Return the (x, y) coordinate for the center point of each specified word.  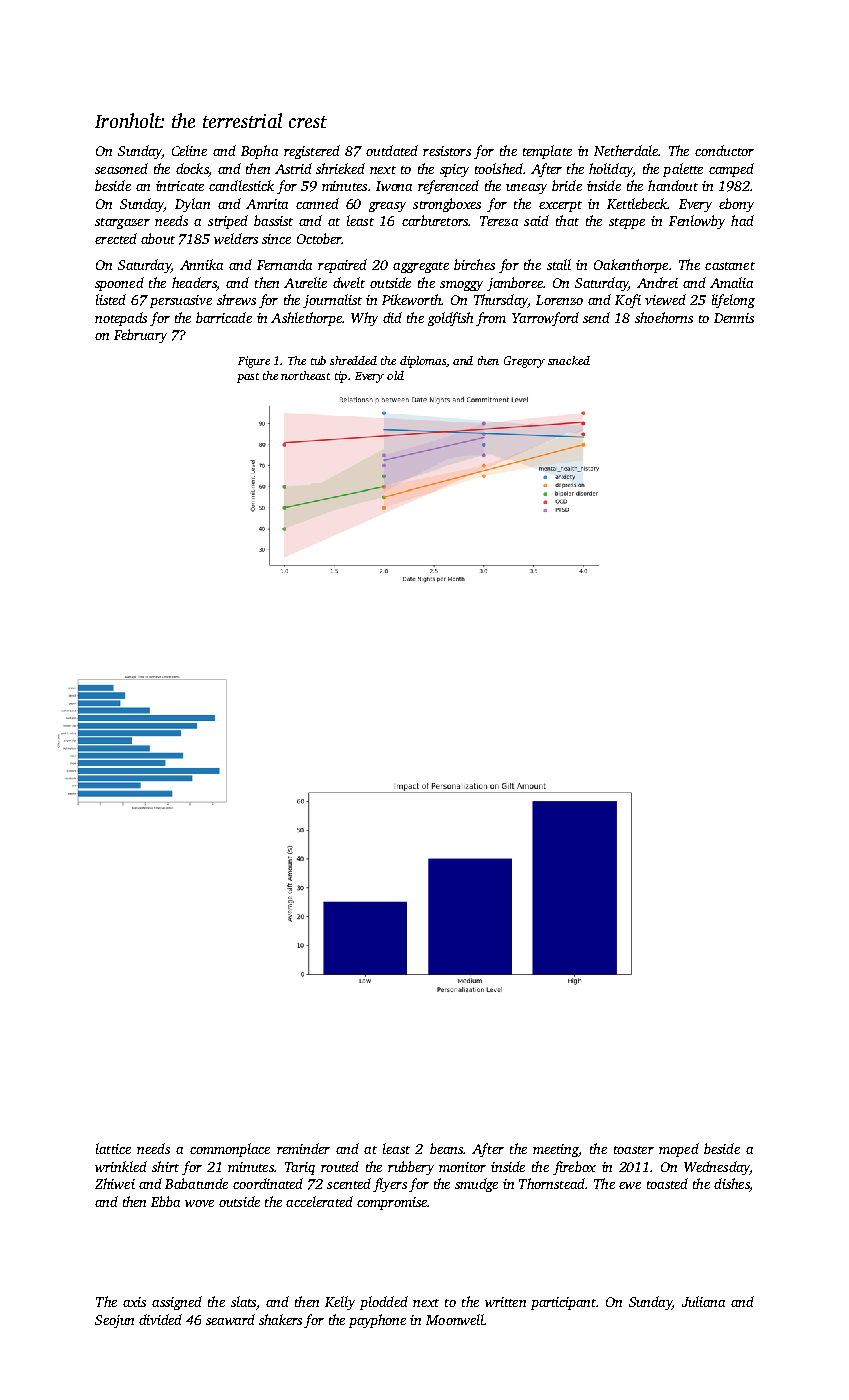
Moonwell (455, 1319)
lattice (113, 1148)
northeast (305, 375)
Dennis (734, 318)
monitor (462, 1167)
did (392, 317)
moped (679, 1150)
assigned (177, 1303)
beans (446, 1148)
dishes (731, 1183)
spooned (119, 284)
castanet (730, 266)
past (248, 378)
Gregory (524, 362)
